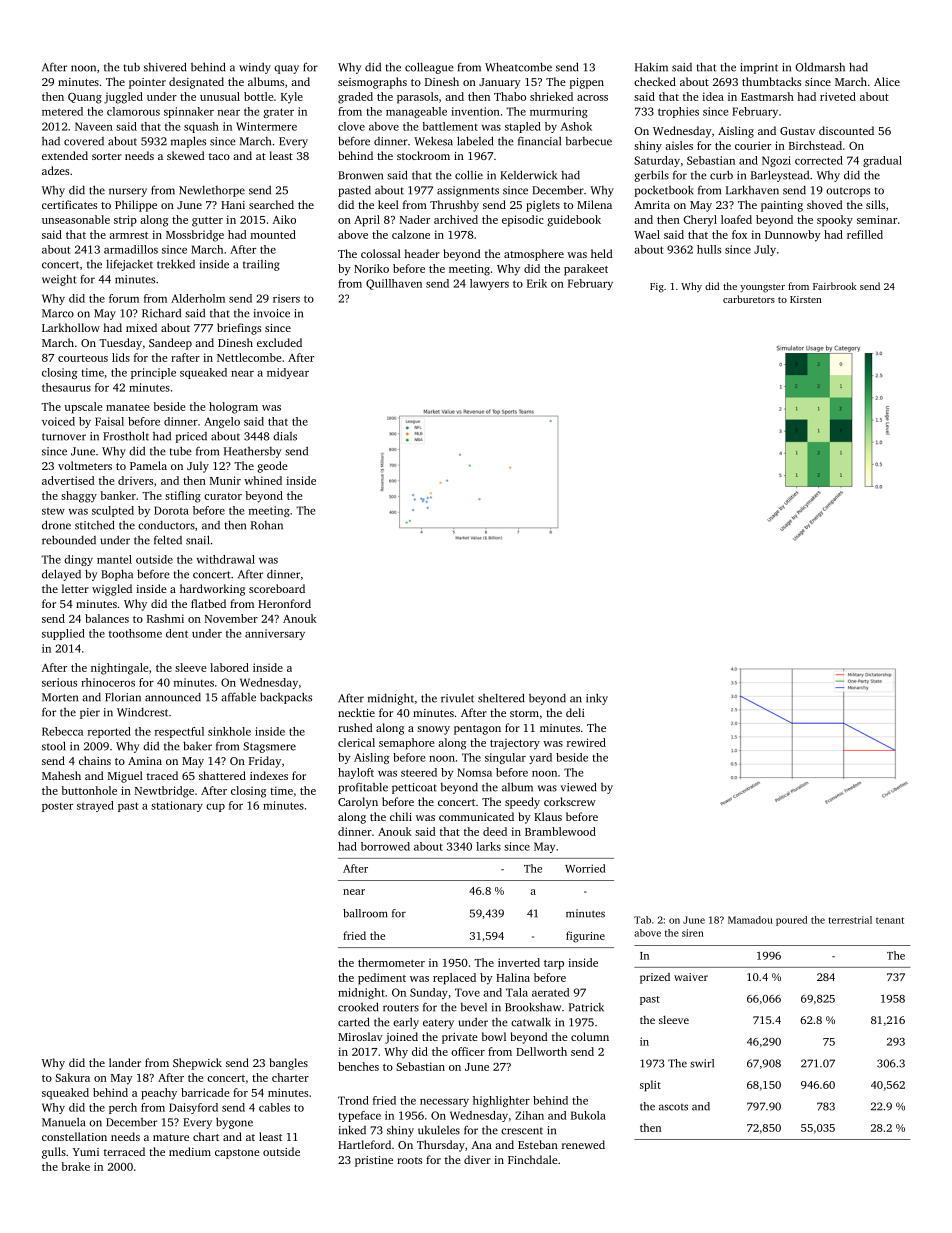  Describe the element at coordinates (583, 1144) in the document. I see `renewed` at that location.
